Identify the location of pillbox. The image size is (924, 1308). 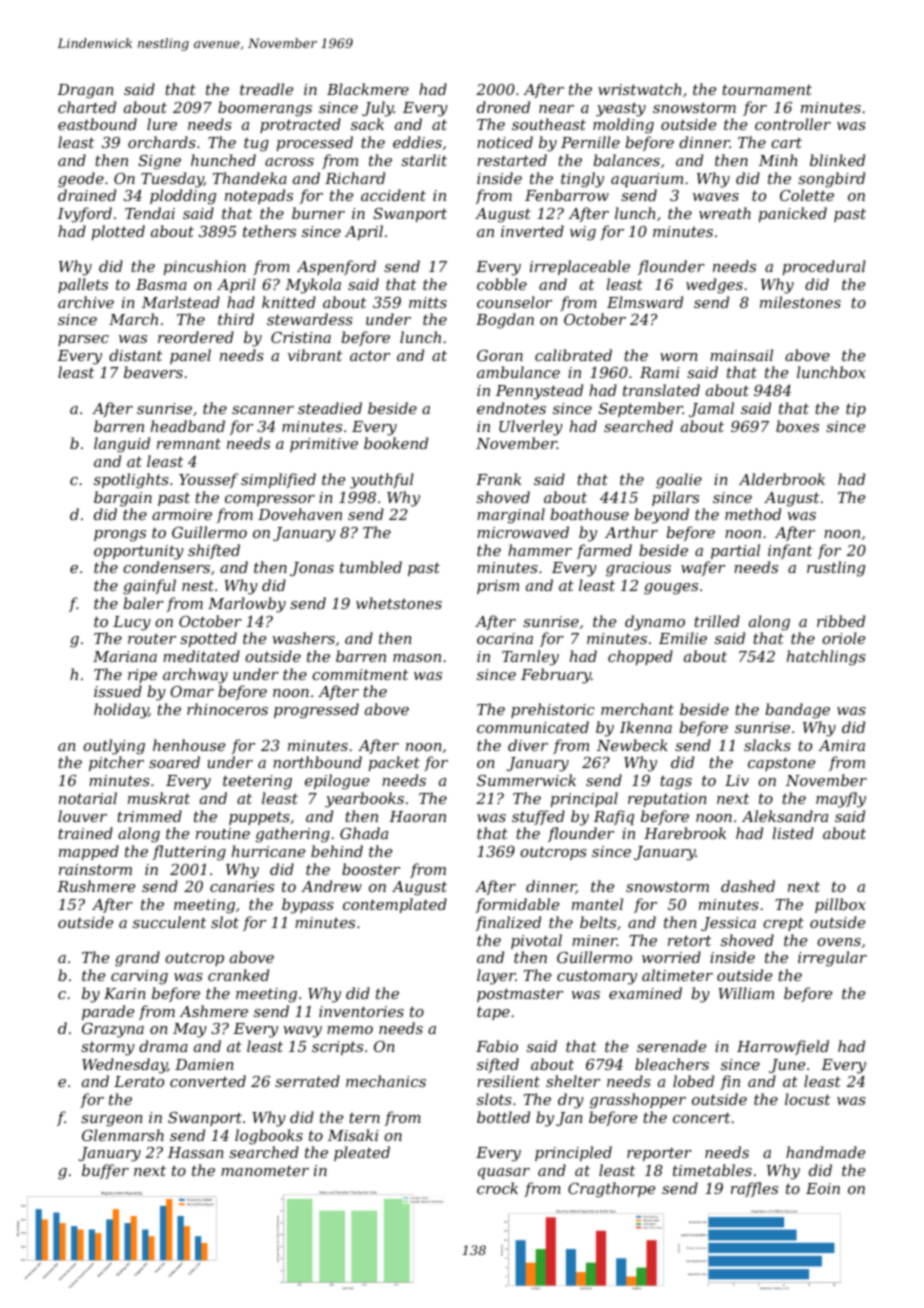
(840, 905).
